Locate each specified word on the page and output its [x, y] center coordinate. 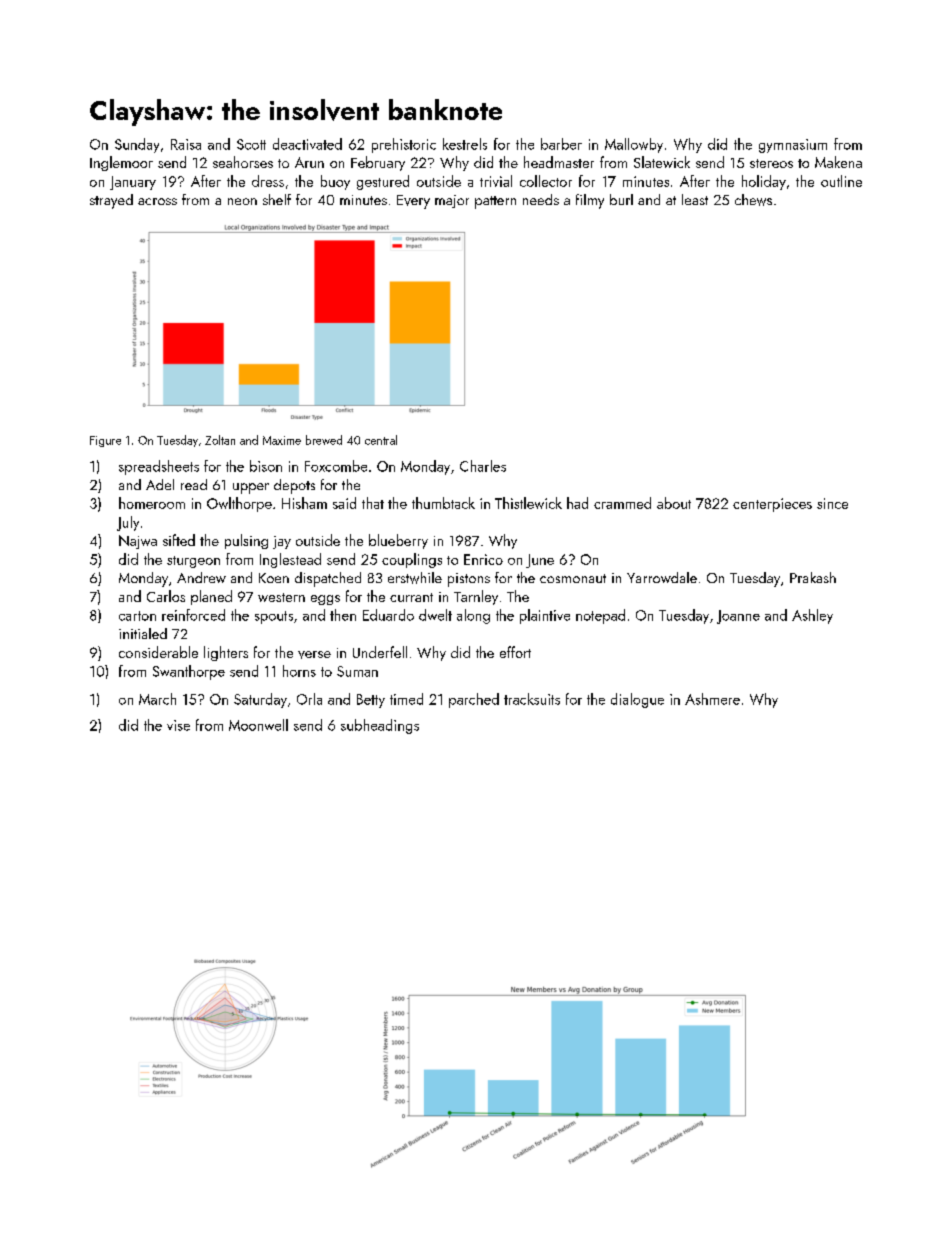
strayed [111, 201]
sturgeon [193, 562]
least [695, 199]
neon [242, 201]
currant [411, 597]
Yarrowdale [662, 577]
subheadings [380, 726]
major [452, 201]
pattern [495, 202]
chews [753, 200]
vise [178, 725]
